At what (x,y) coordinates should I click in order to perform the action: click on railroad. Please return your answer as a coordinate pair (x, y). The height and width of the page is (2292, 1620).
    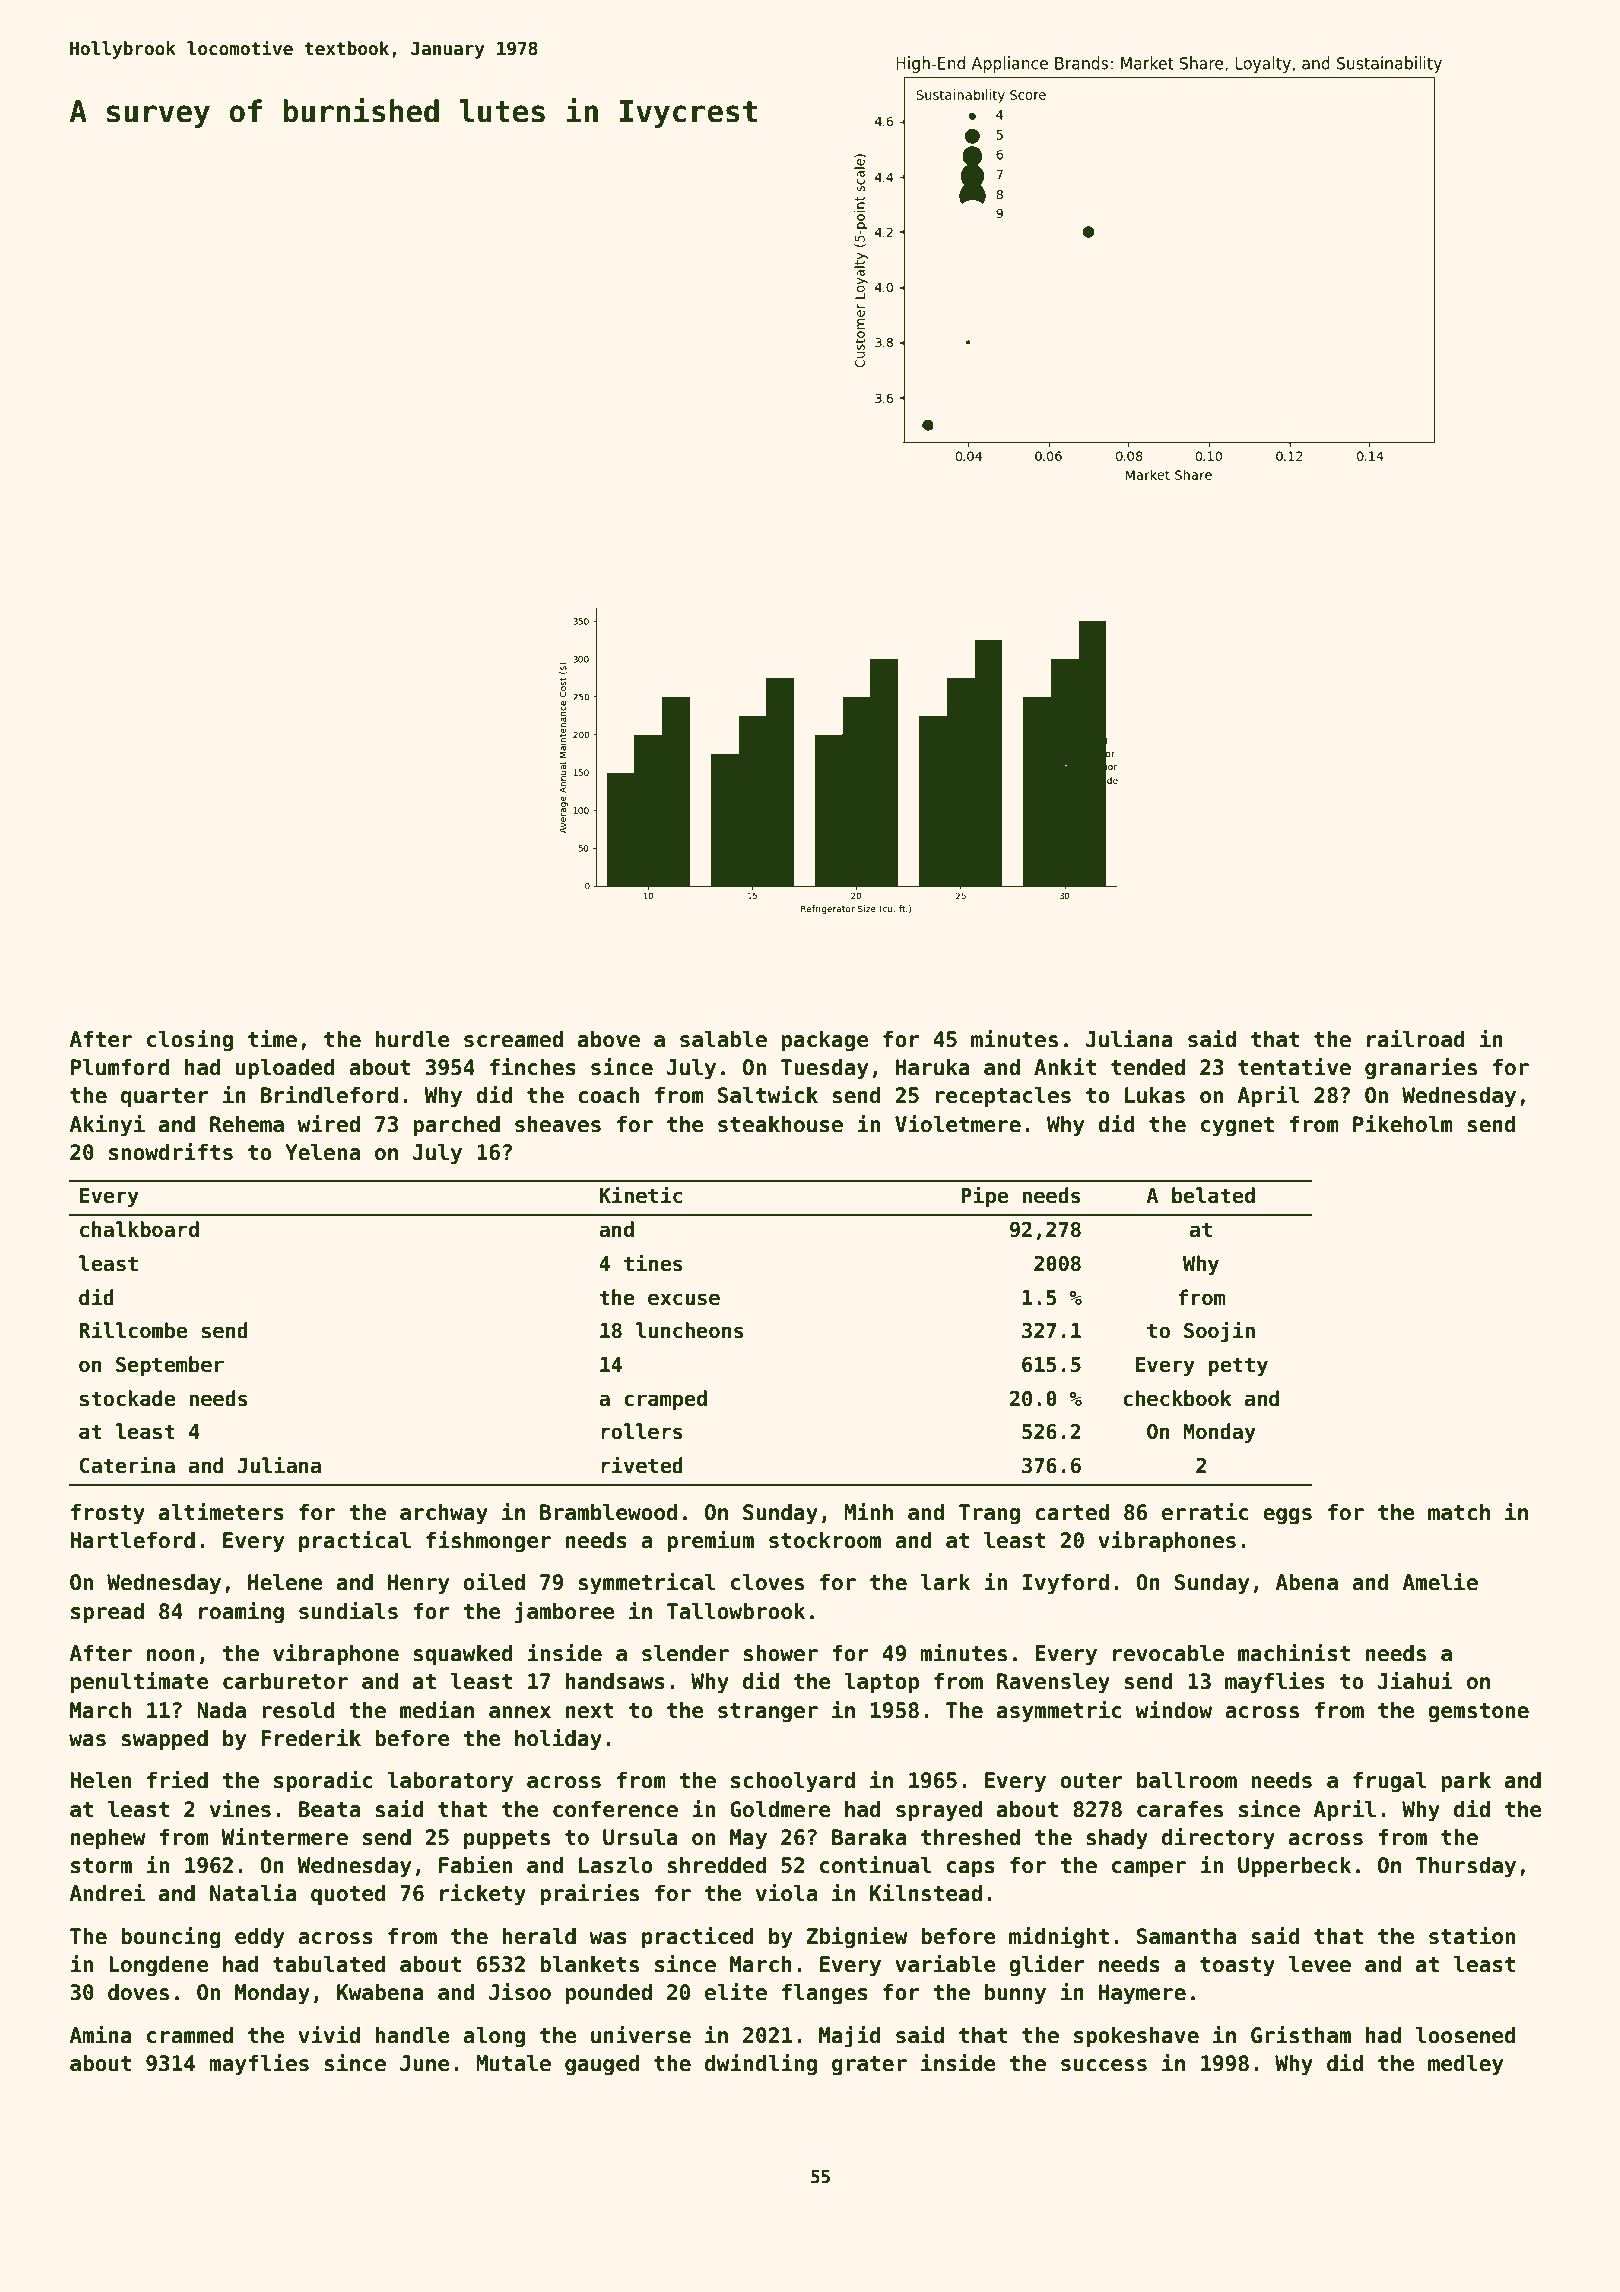
    Looking at the image, I should click on (1416, 1039).
